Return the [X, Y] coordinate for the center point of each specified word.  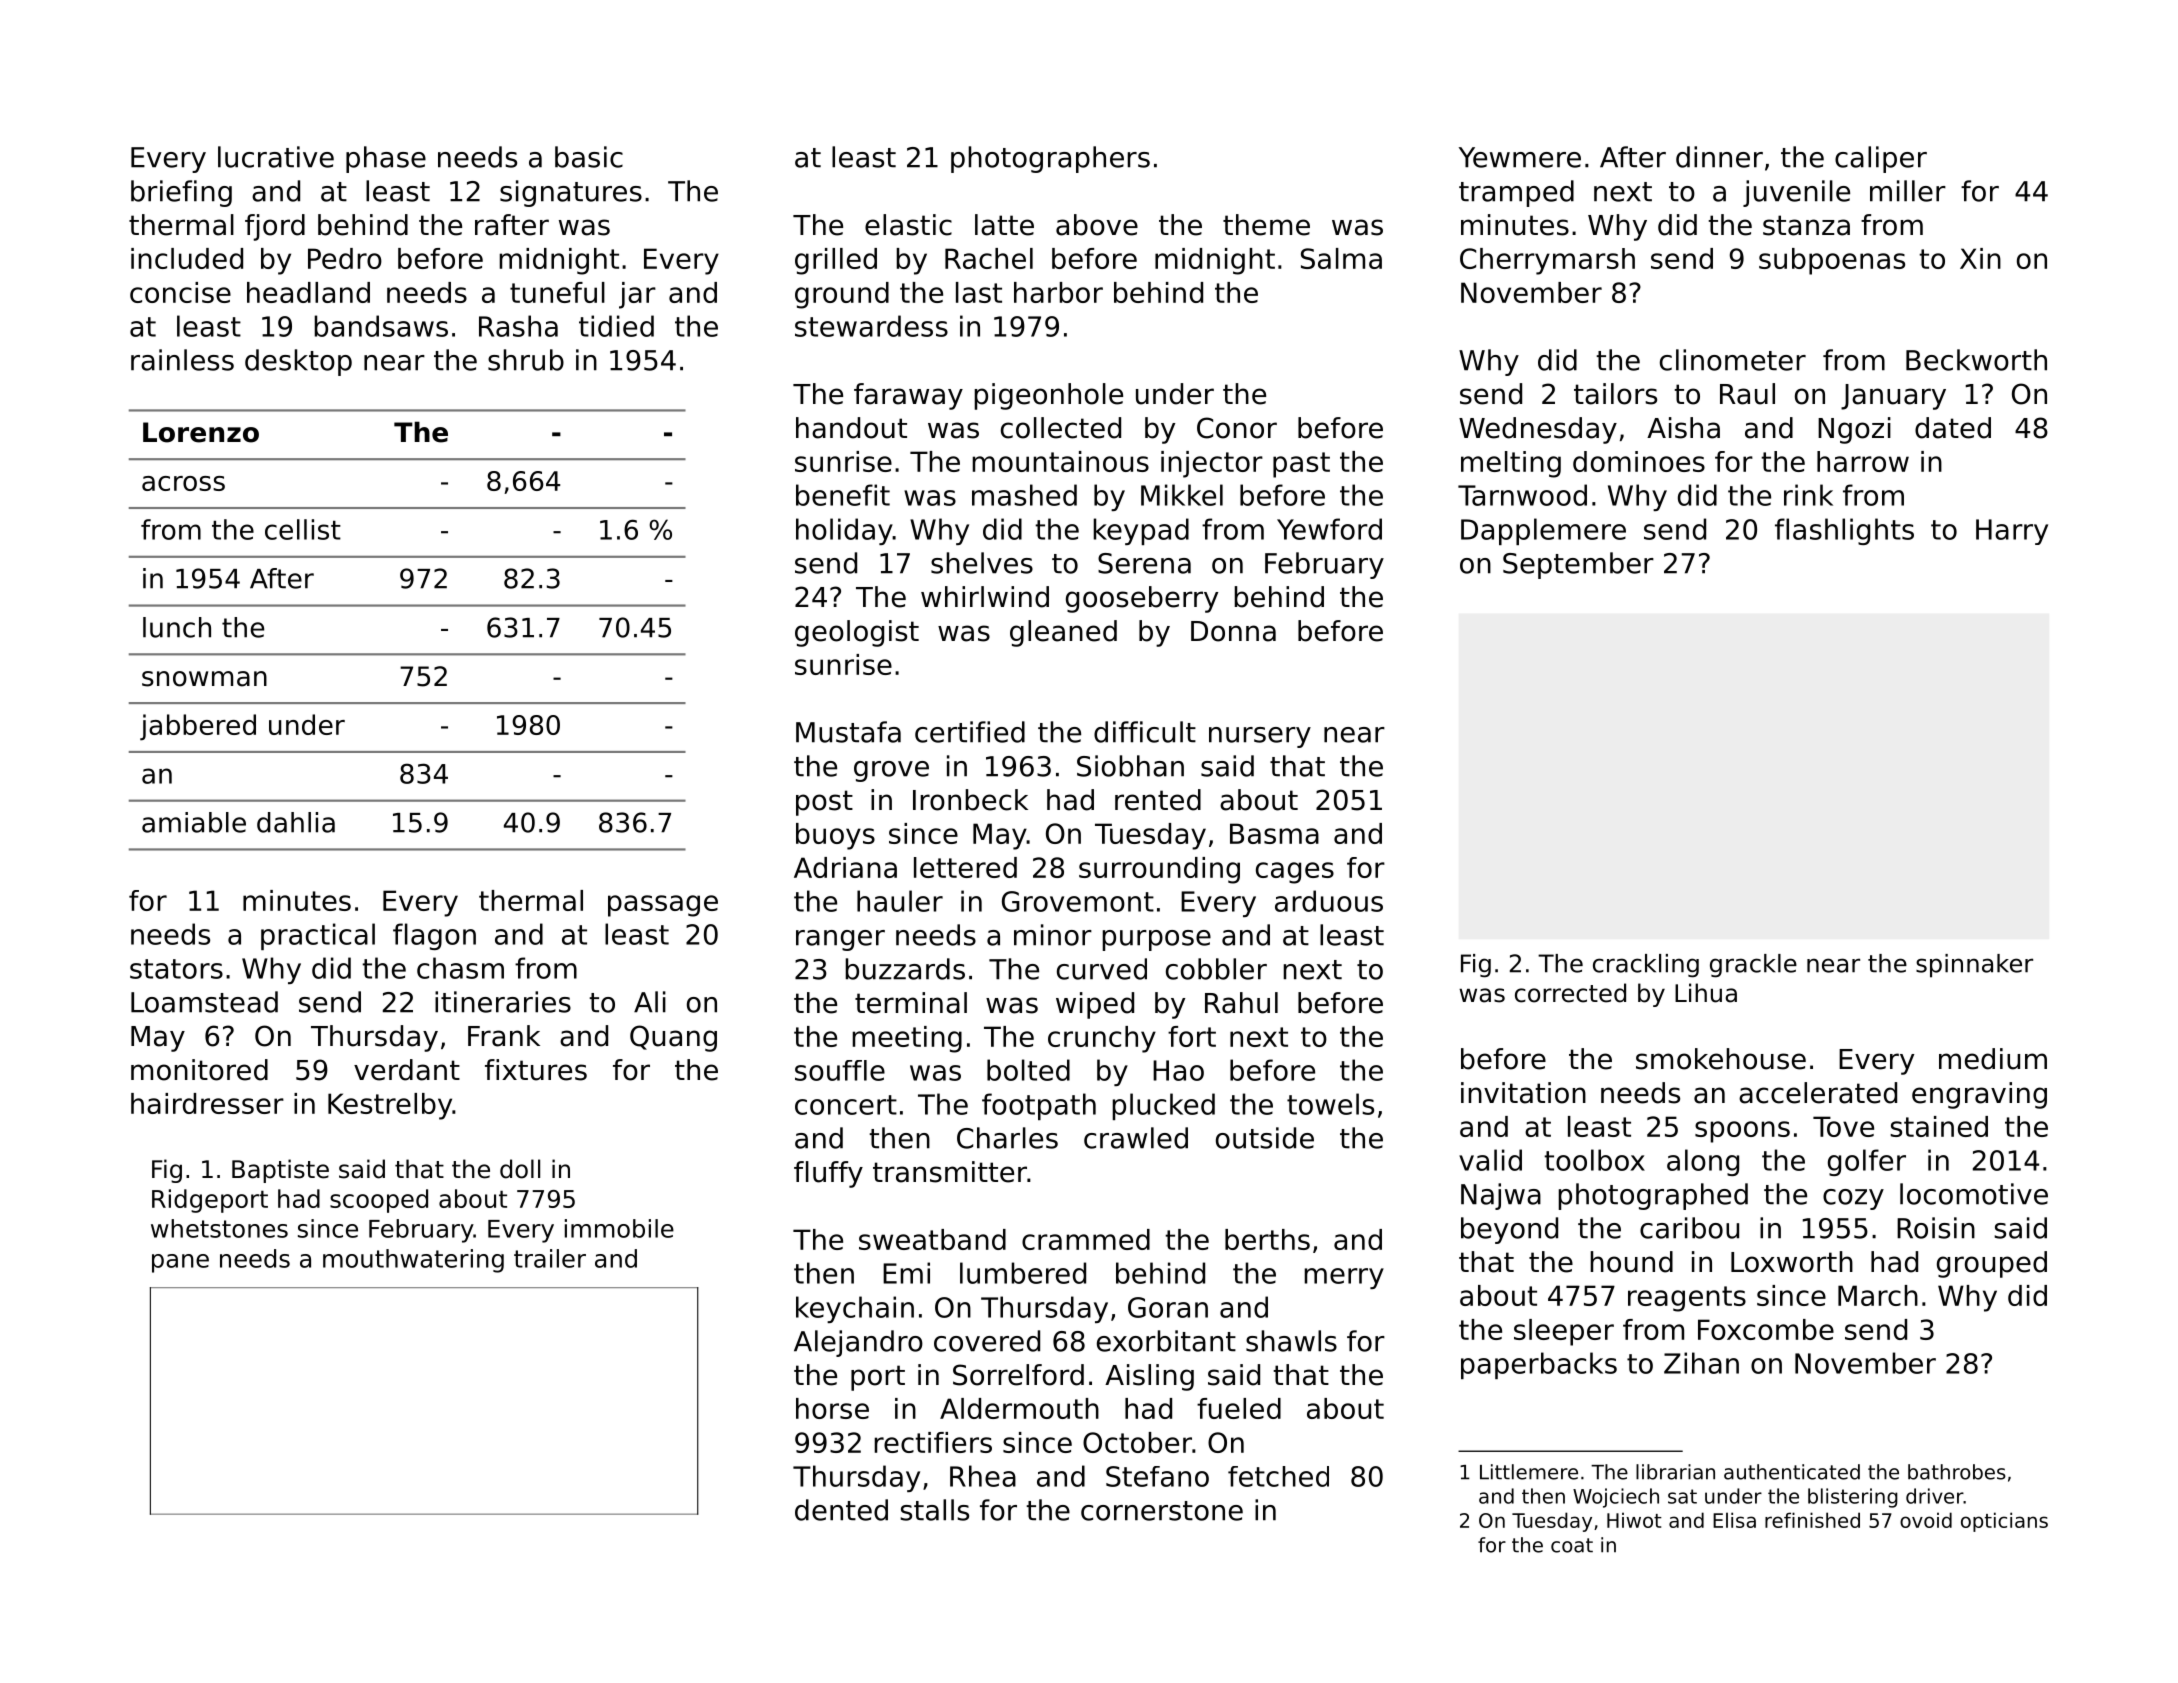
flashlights [1844, 531]
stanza [1806, 225]
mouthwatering [413, 1261]
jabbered [198, 727]
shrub [526, 360]
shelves [982, 563]
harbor [1058, 292]
